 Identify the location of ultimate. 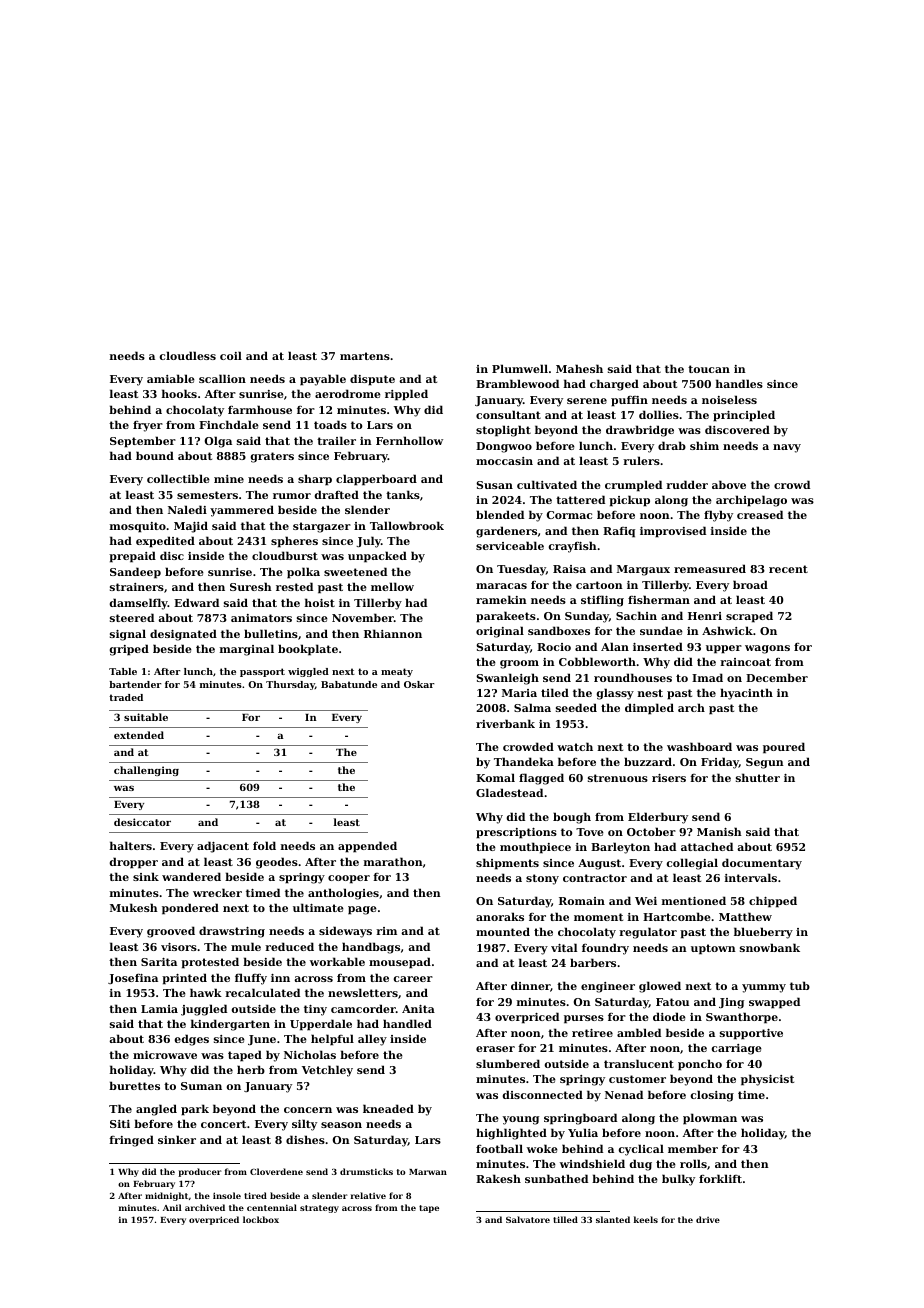
(318, 907).
